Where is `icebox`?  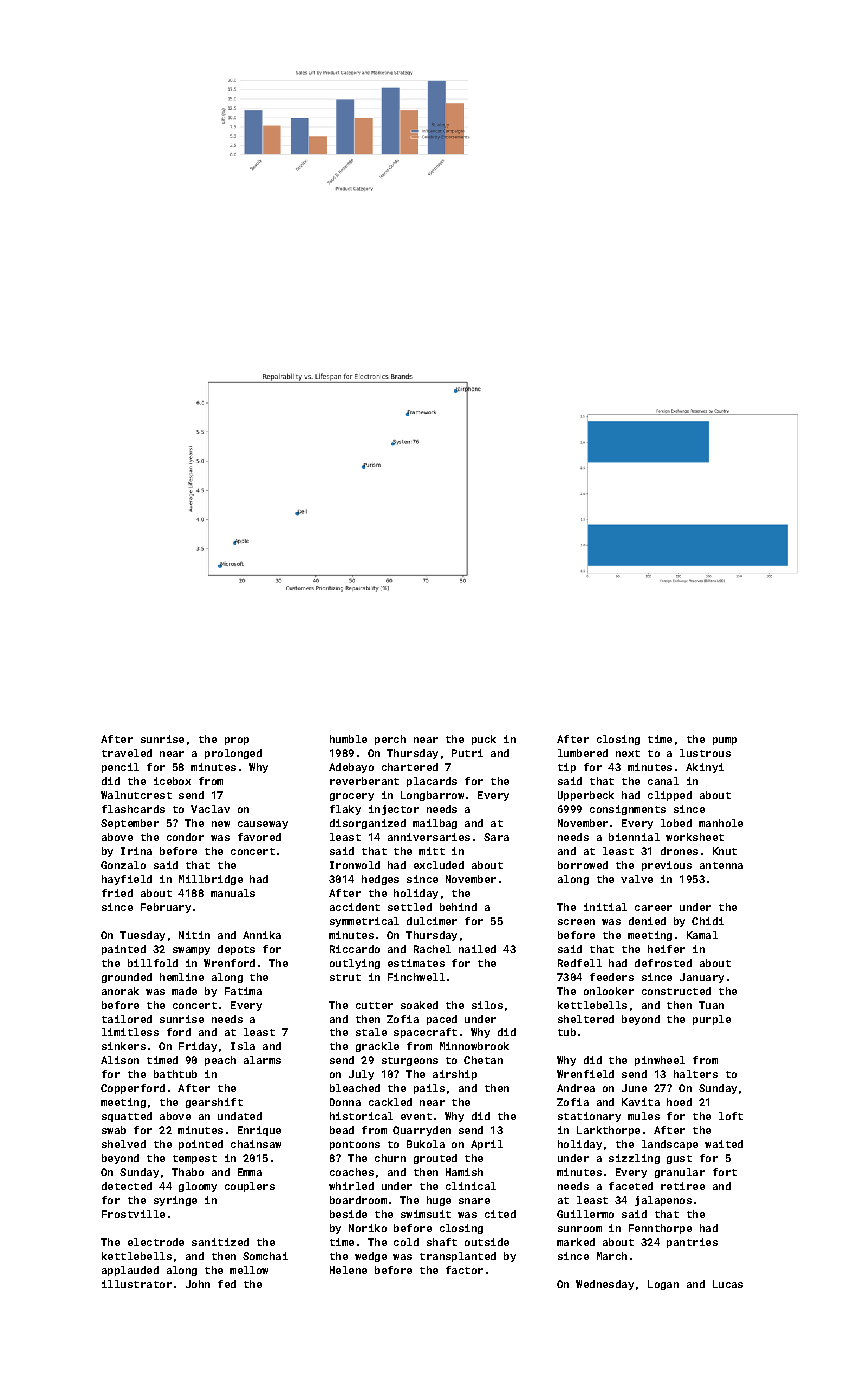 icebox is located at coordinates (172, 781).
